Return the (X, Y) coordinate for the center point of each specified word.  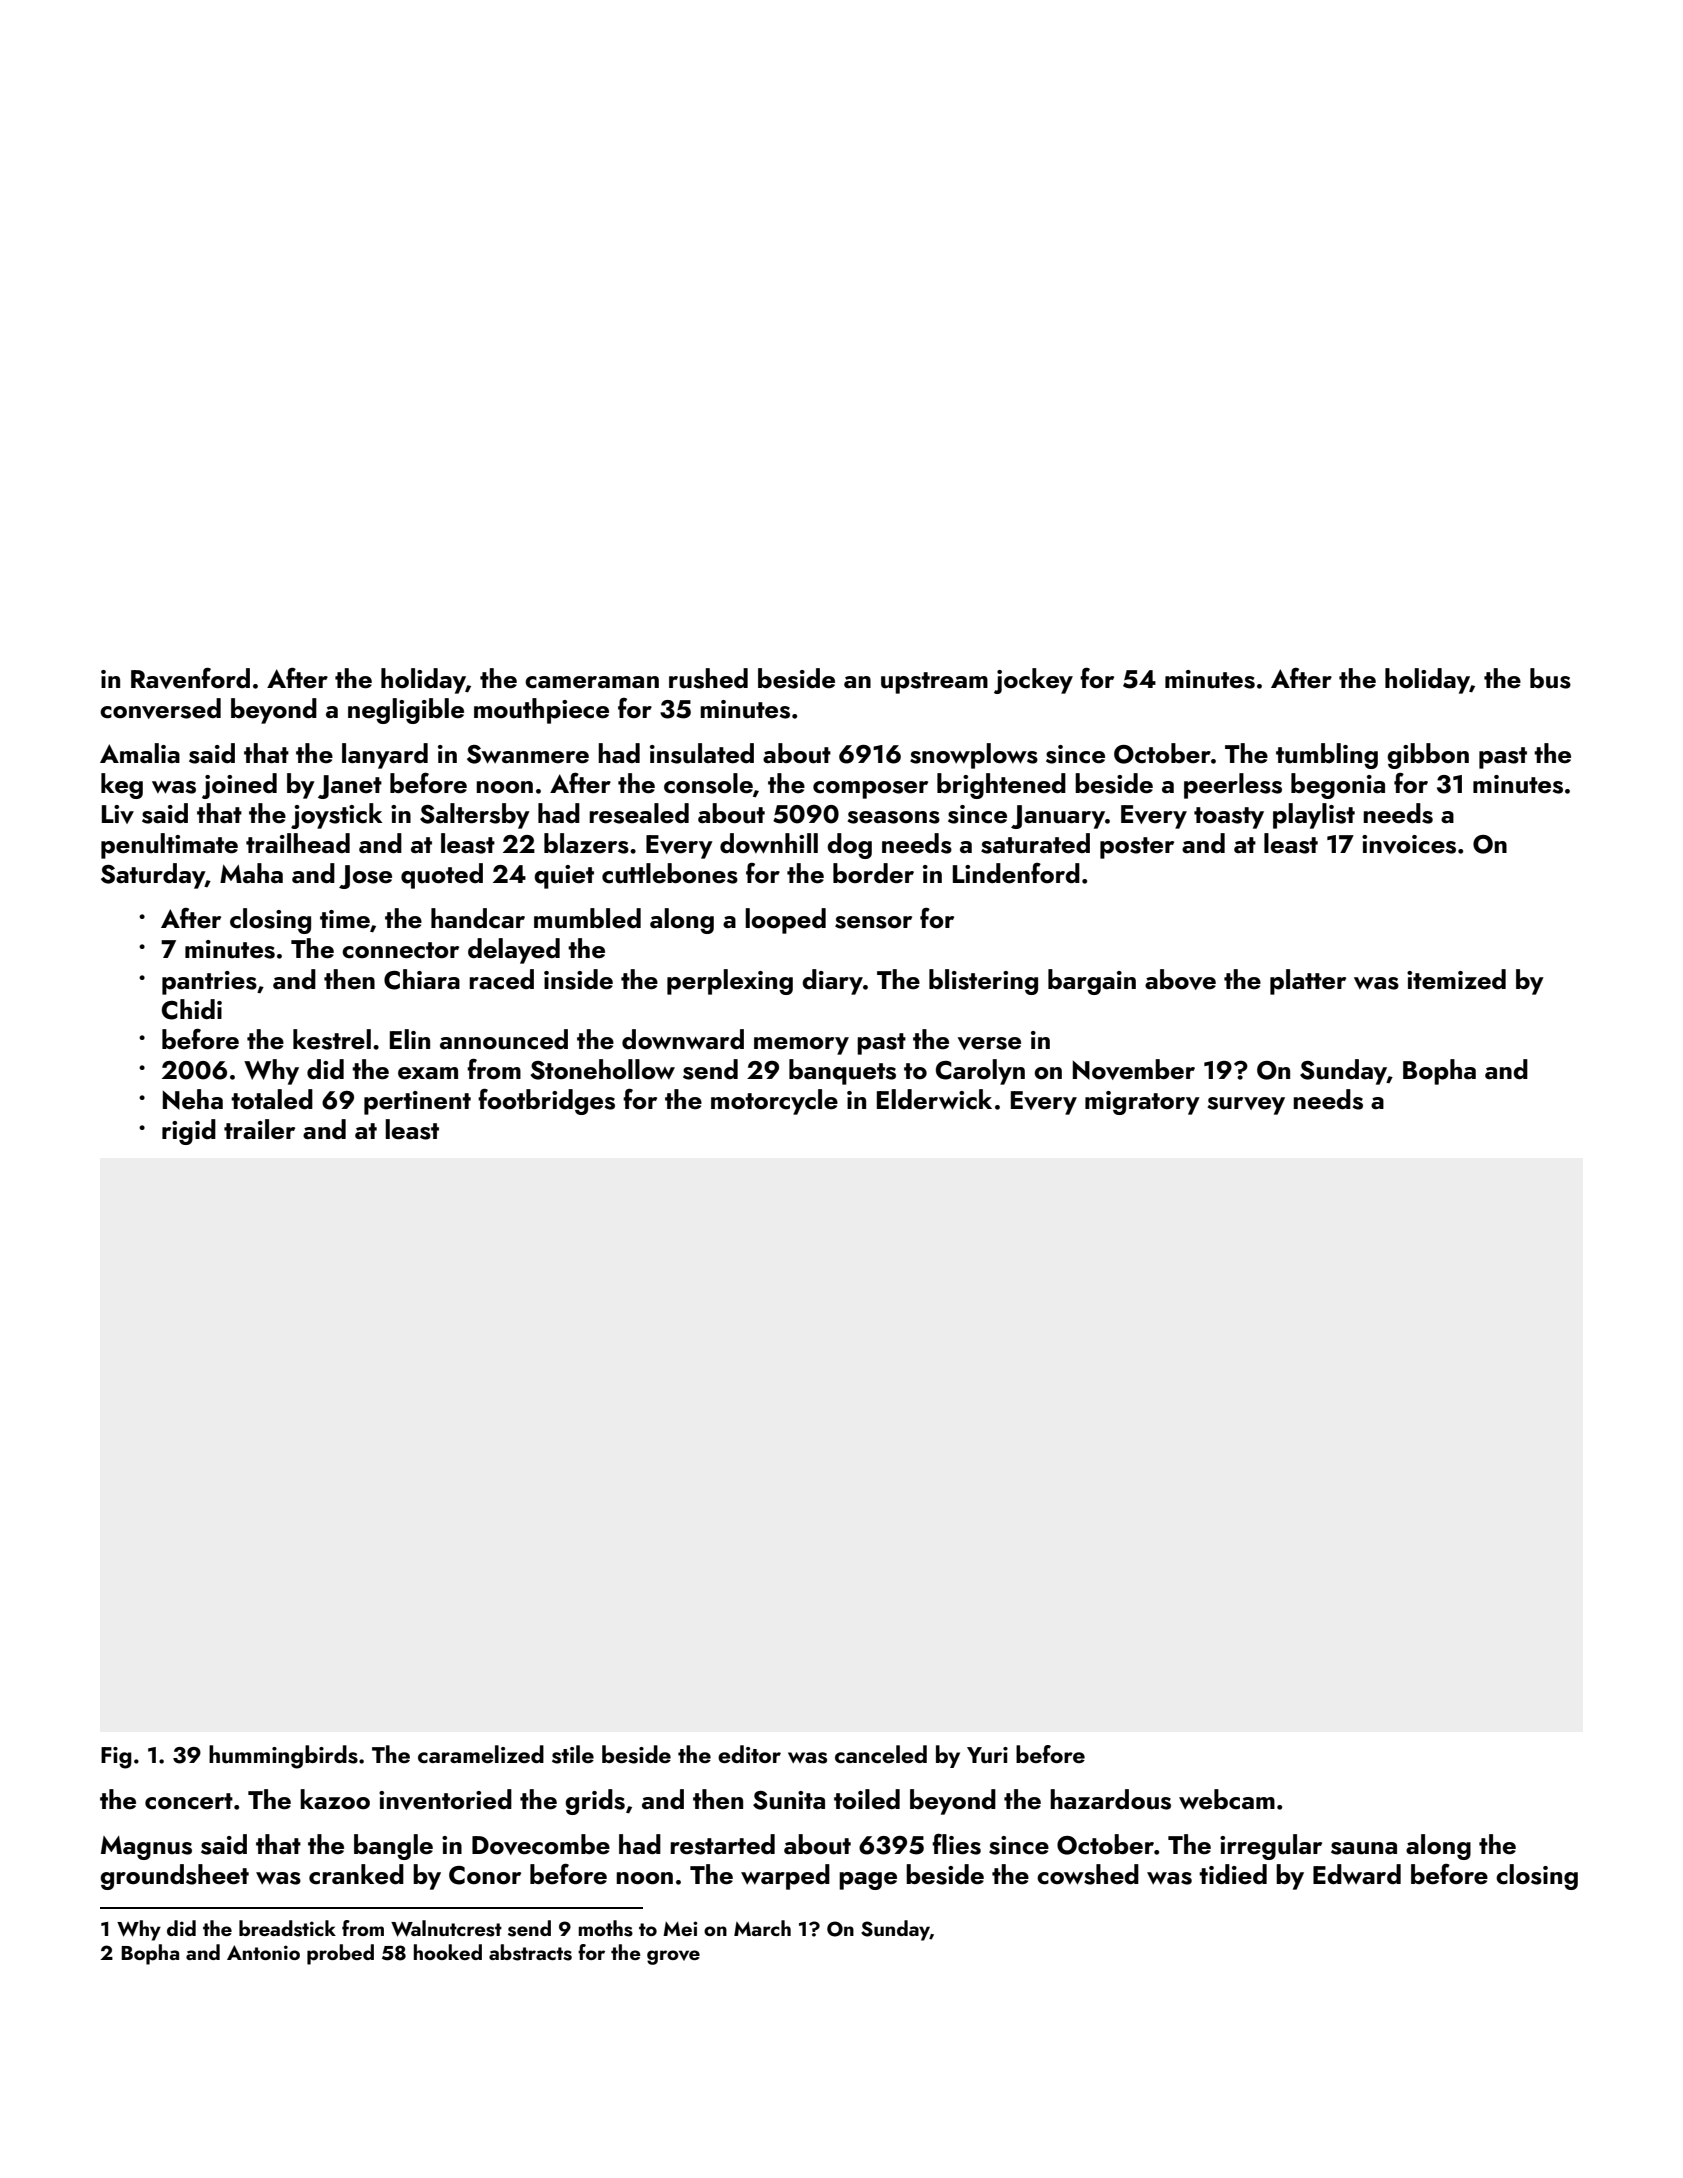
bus (1550, 678)
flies (956, 1844)
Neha (193, 1099)
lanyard (385, 756)
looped (785, 921)
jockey (1033, 681)
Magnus (146, 1848)
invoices (1409, 844)
